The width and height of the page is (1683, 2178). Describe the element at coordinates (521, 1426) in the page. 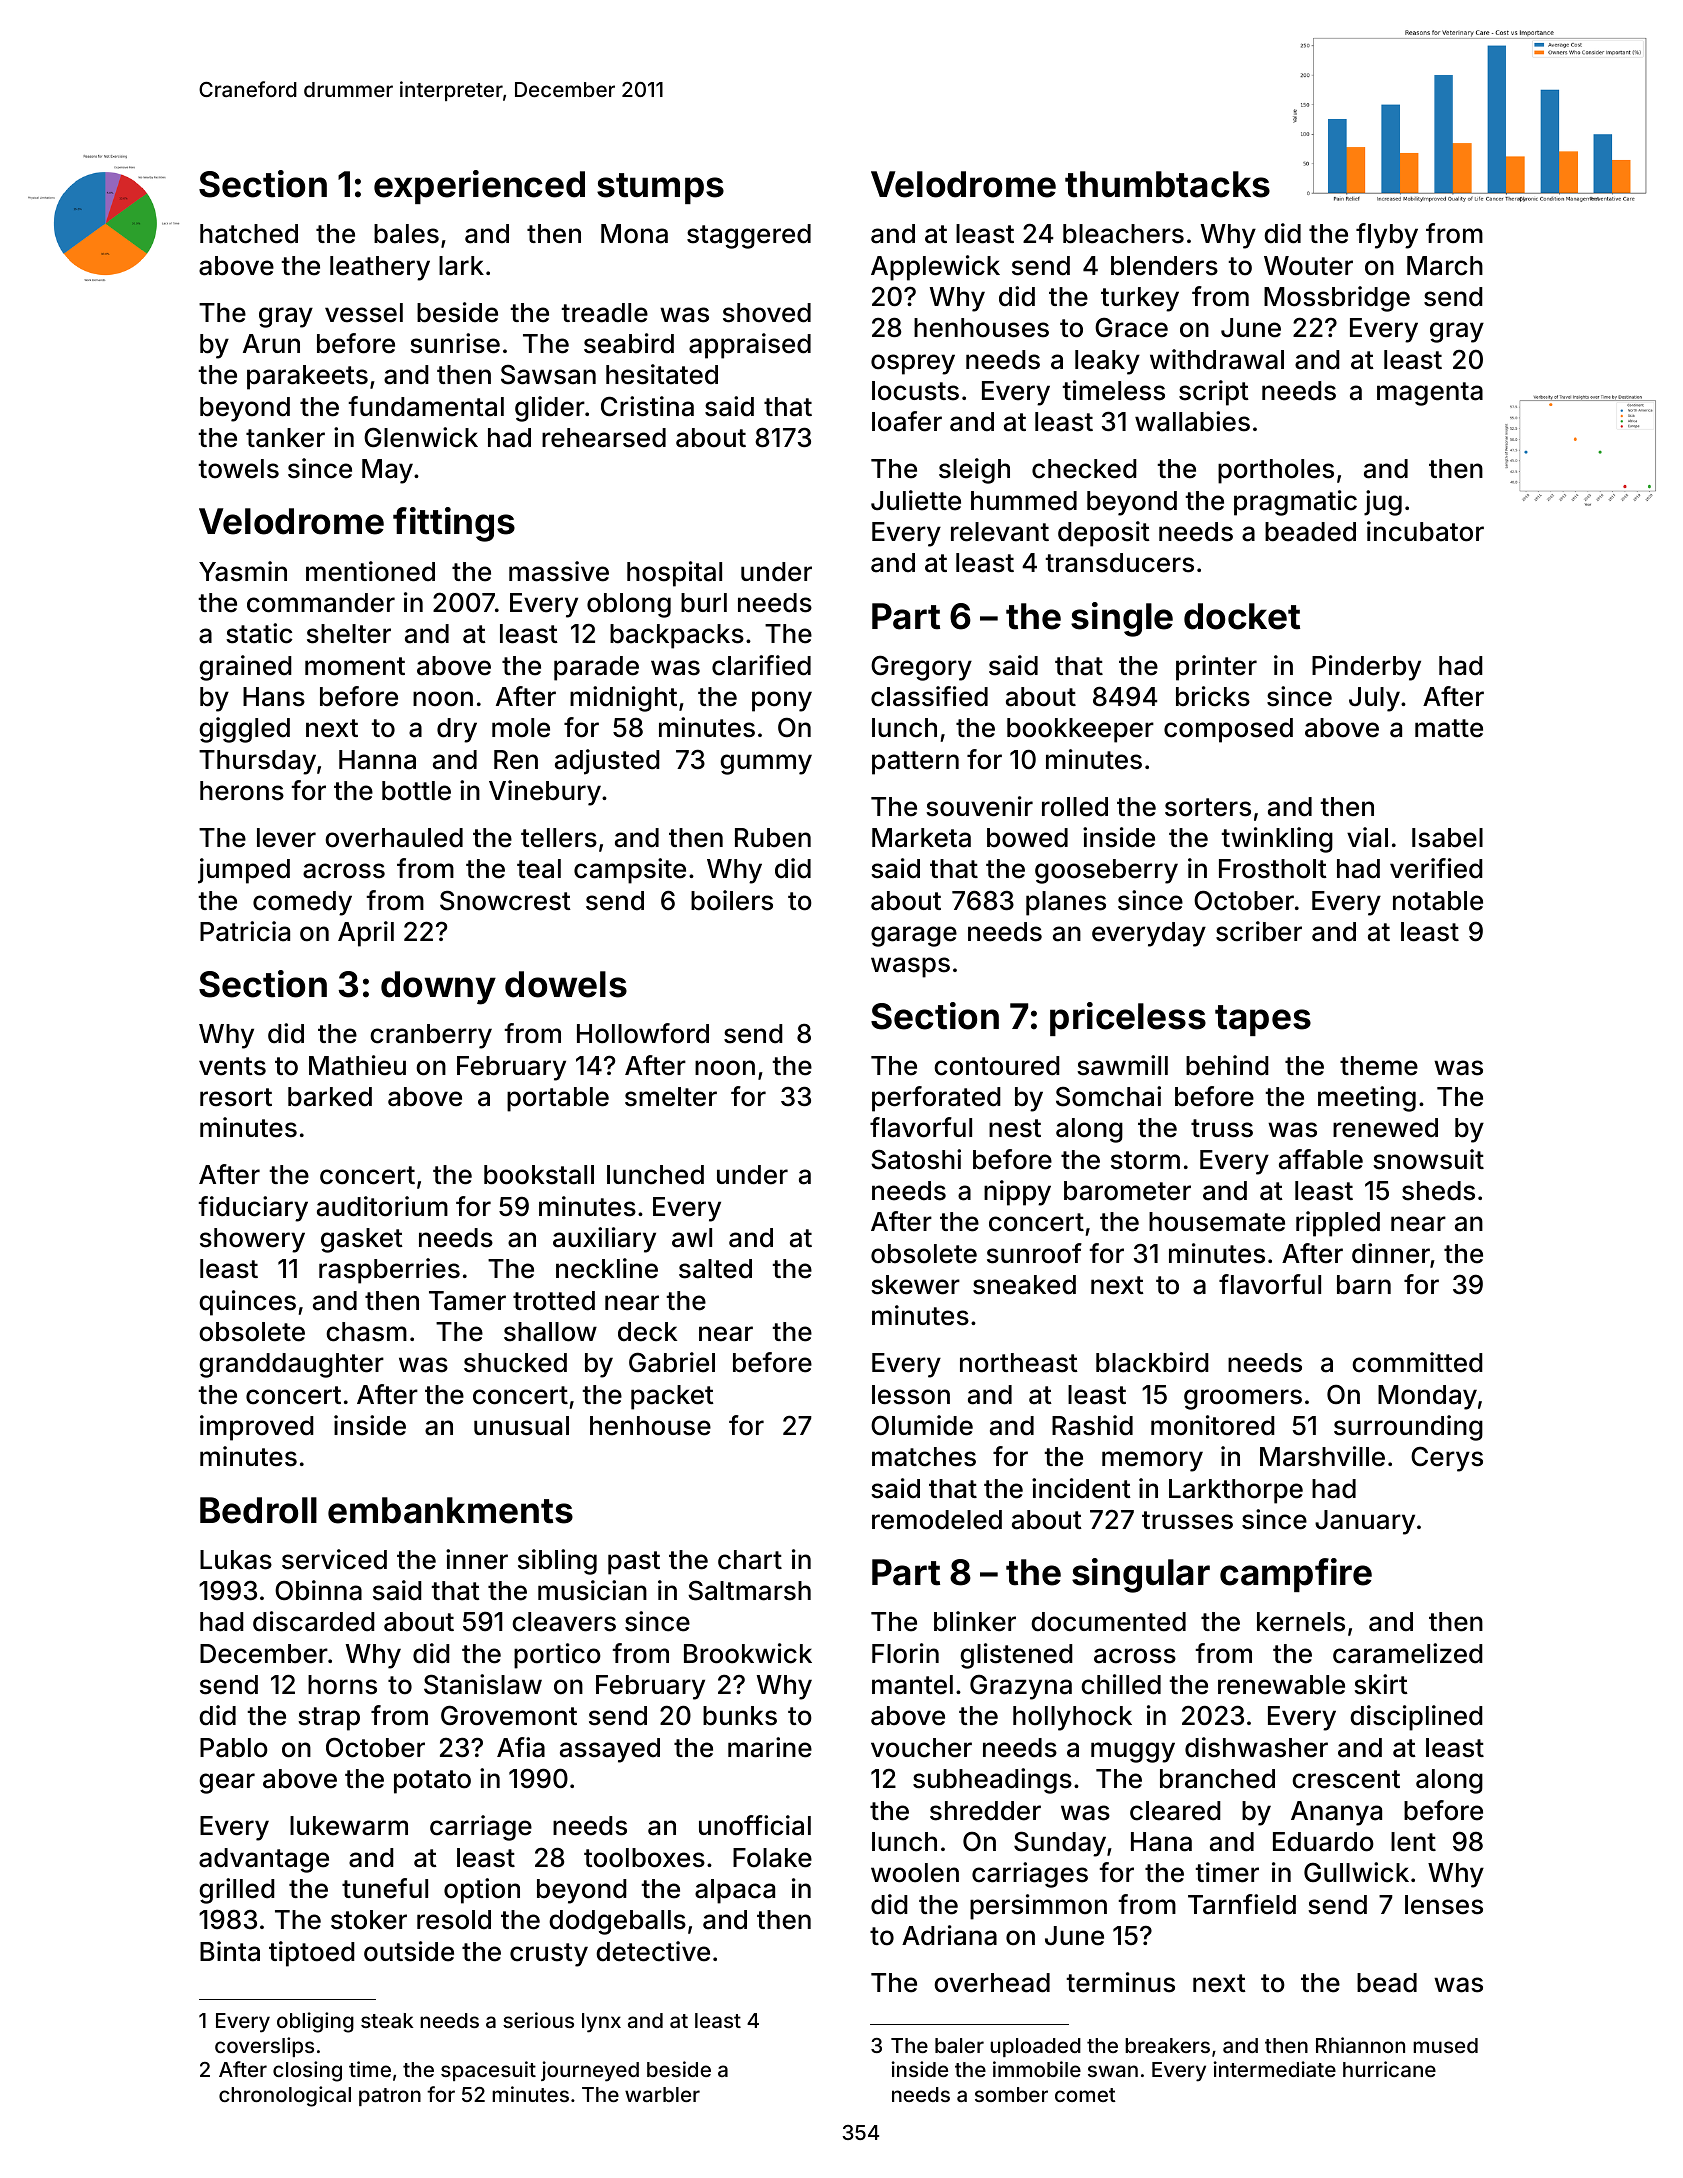

I see `unusual` at that location.
